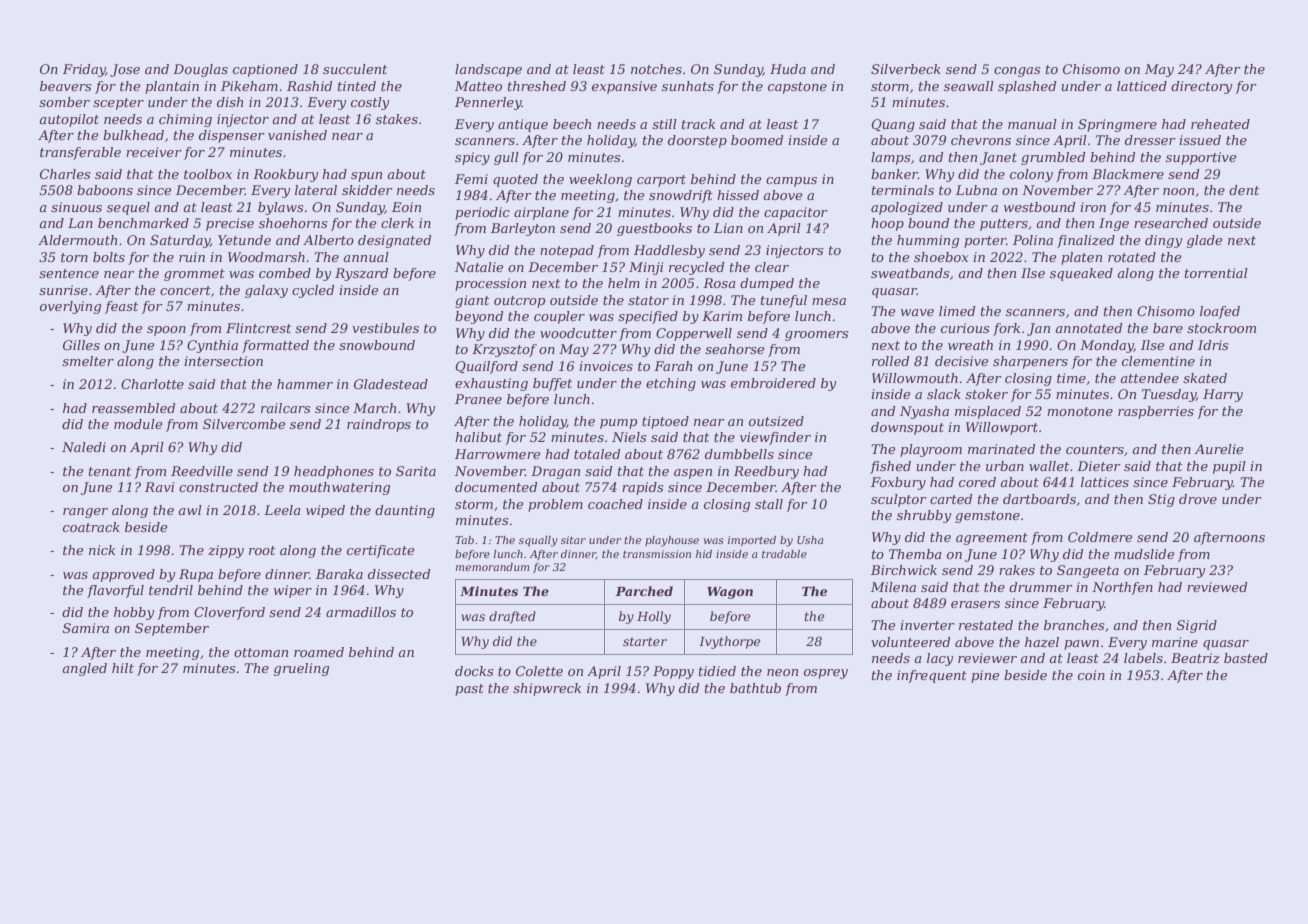  What do you see at coordinates (1142, 86) in the document?
I see `latticed` at bounding box center [1142, 86].
